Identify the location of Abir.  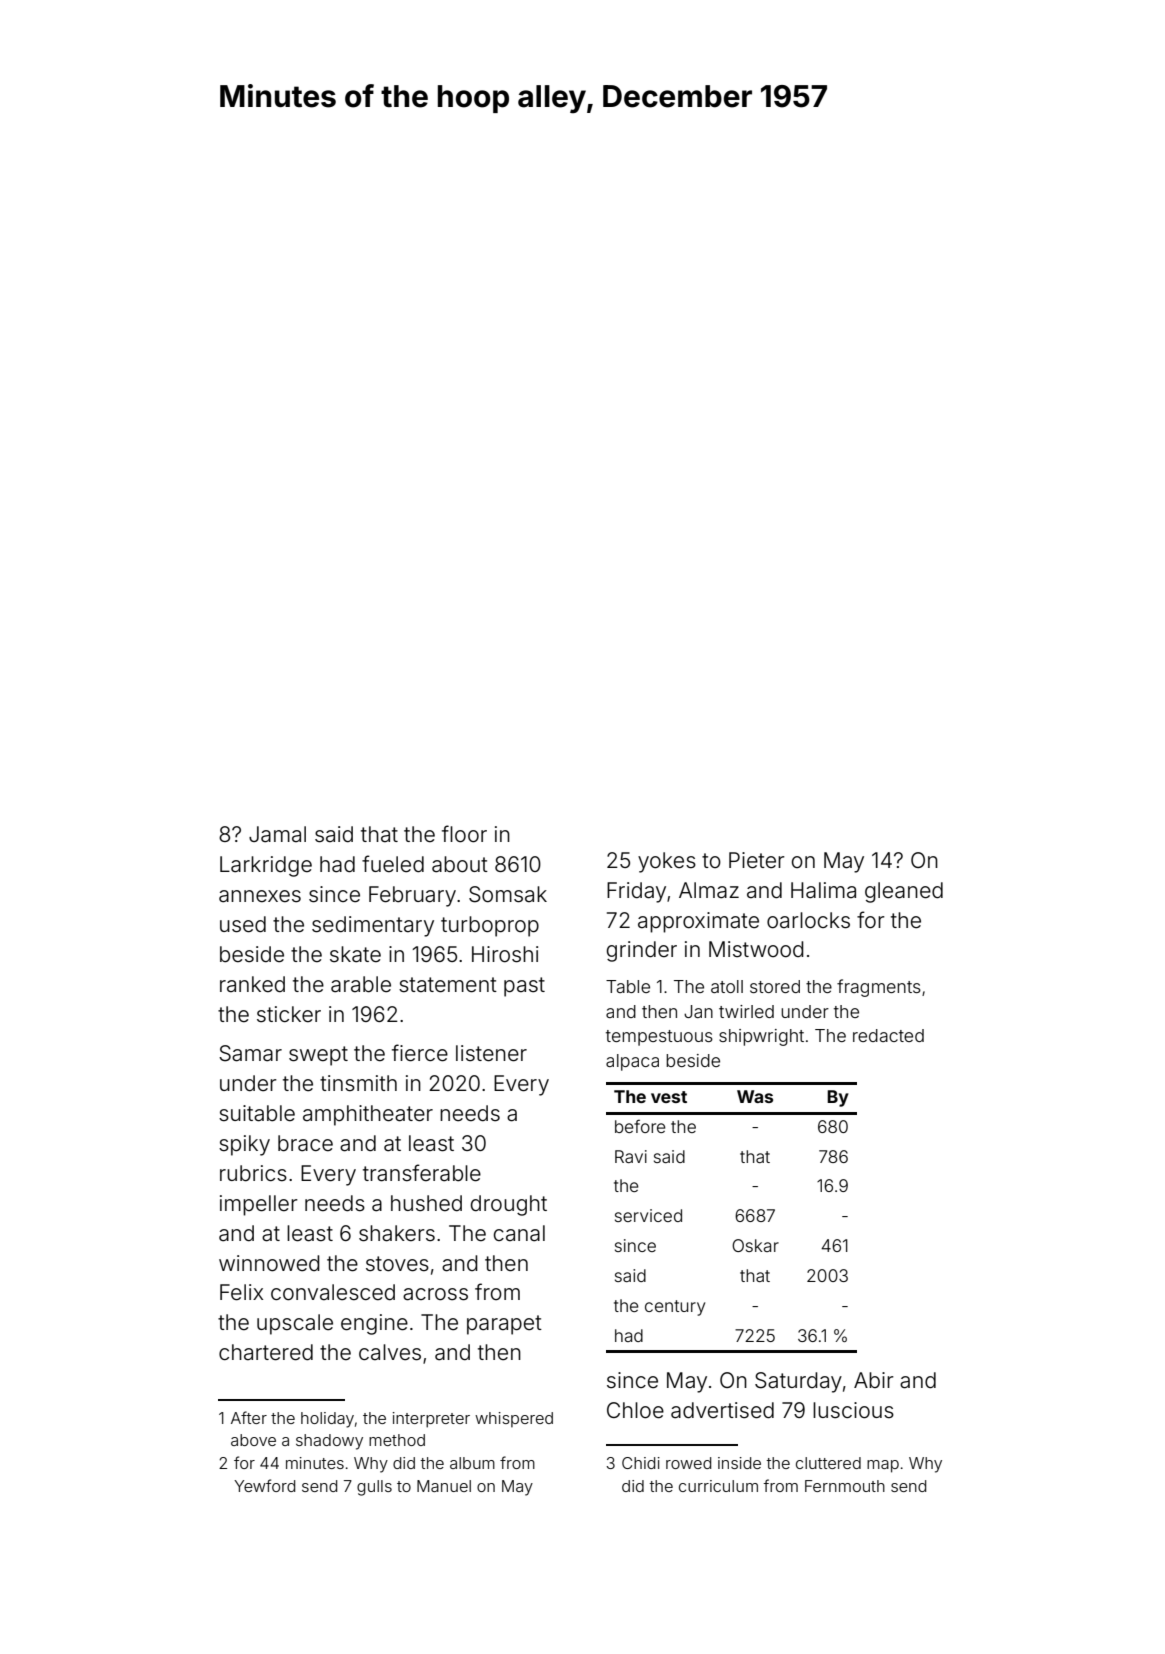
(874, 1380).
